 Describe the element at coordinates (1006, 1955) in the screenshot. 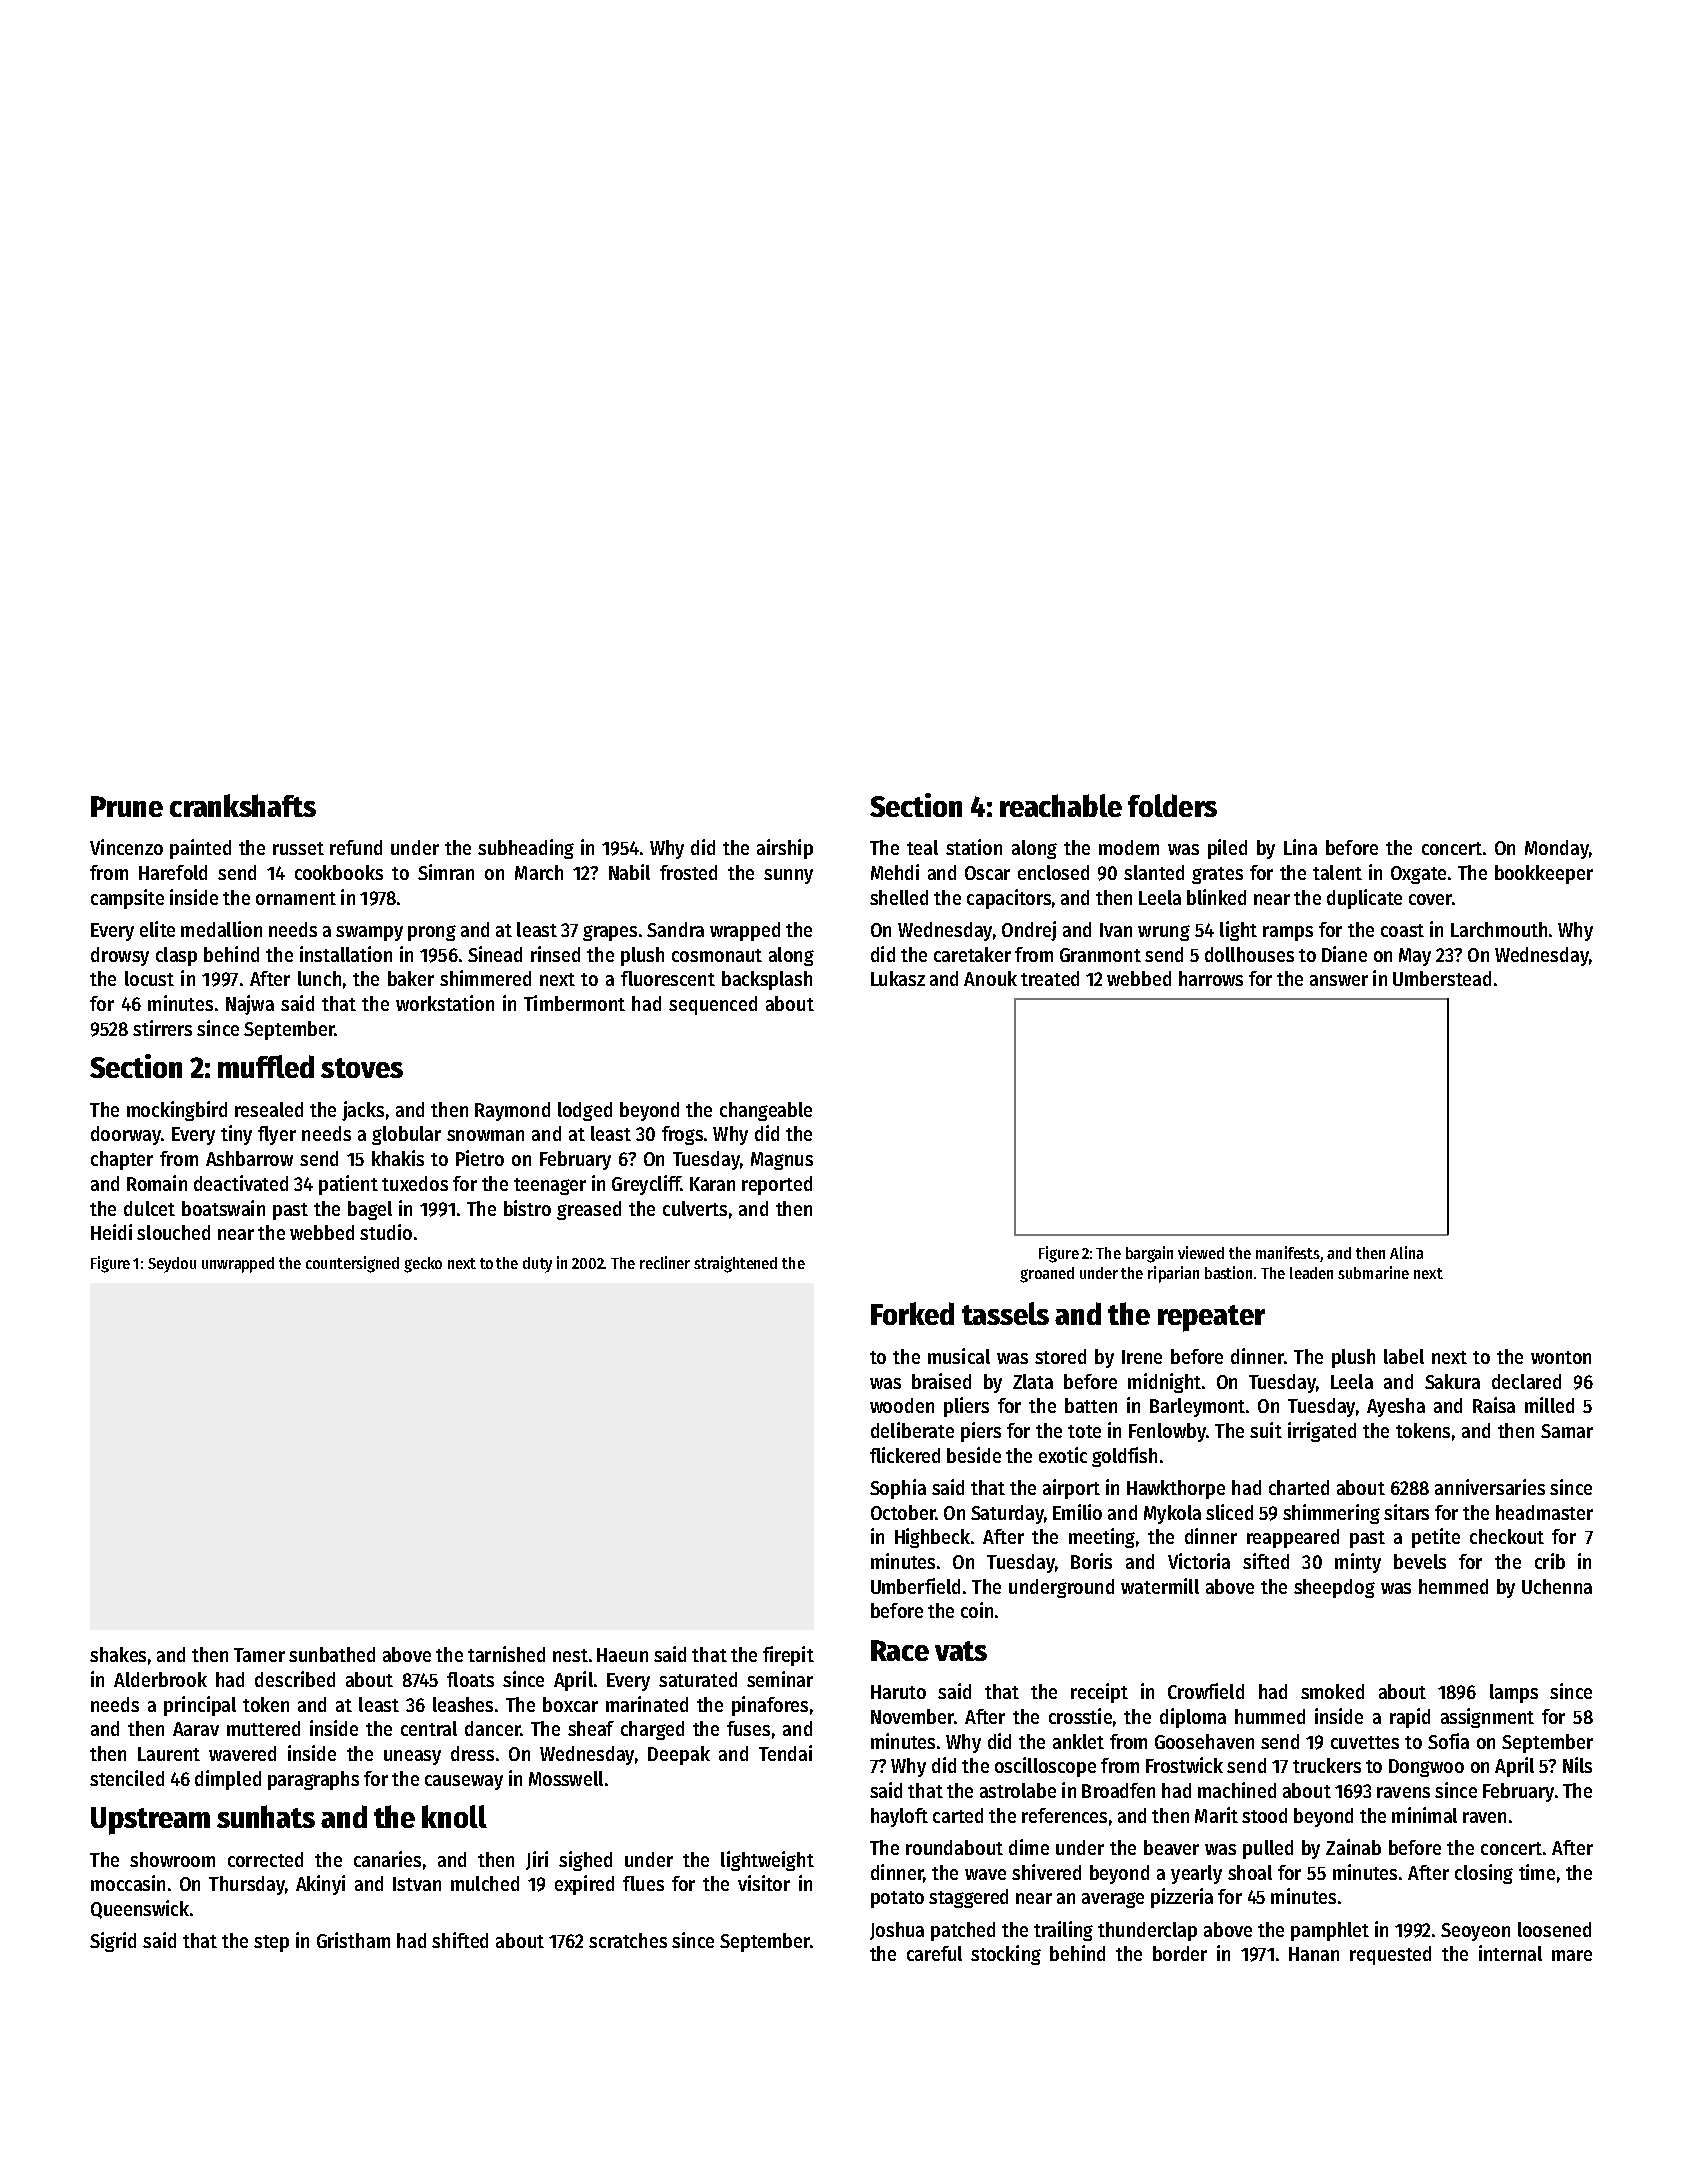

I see `stocking` at that location.
